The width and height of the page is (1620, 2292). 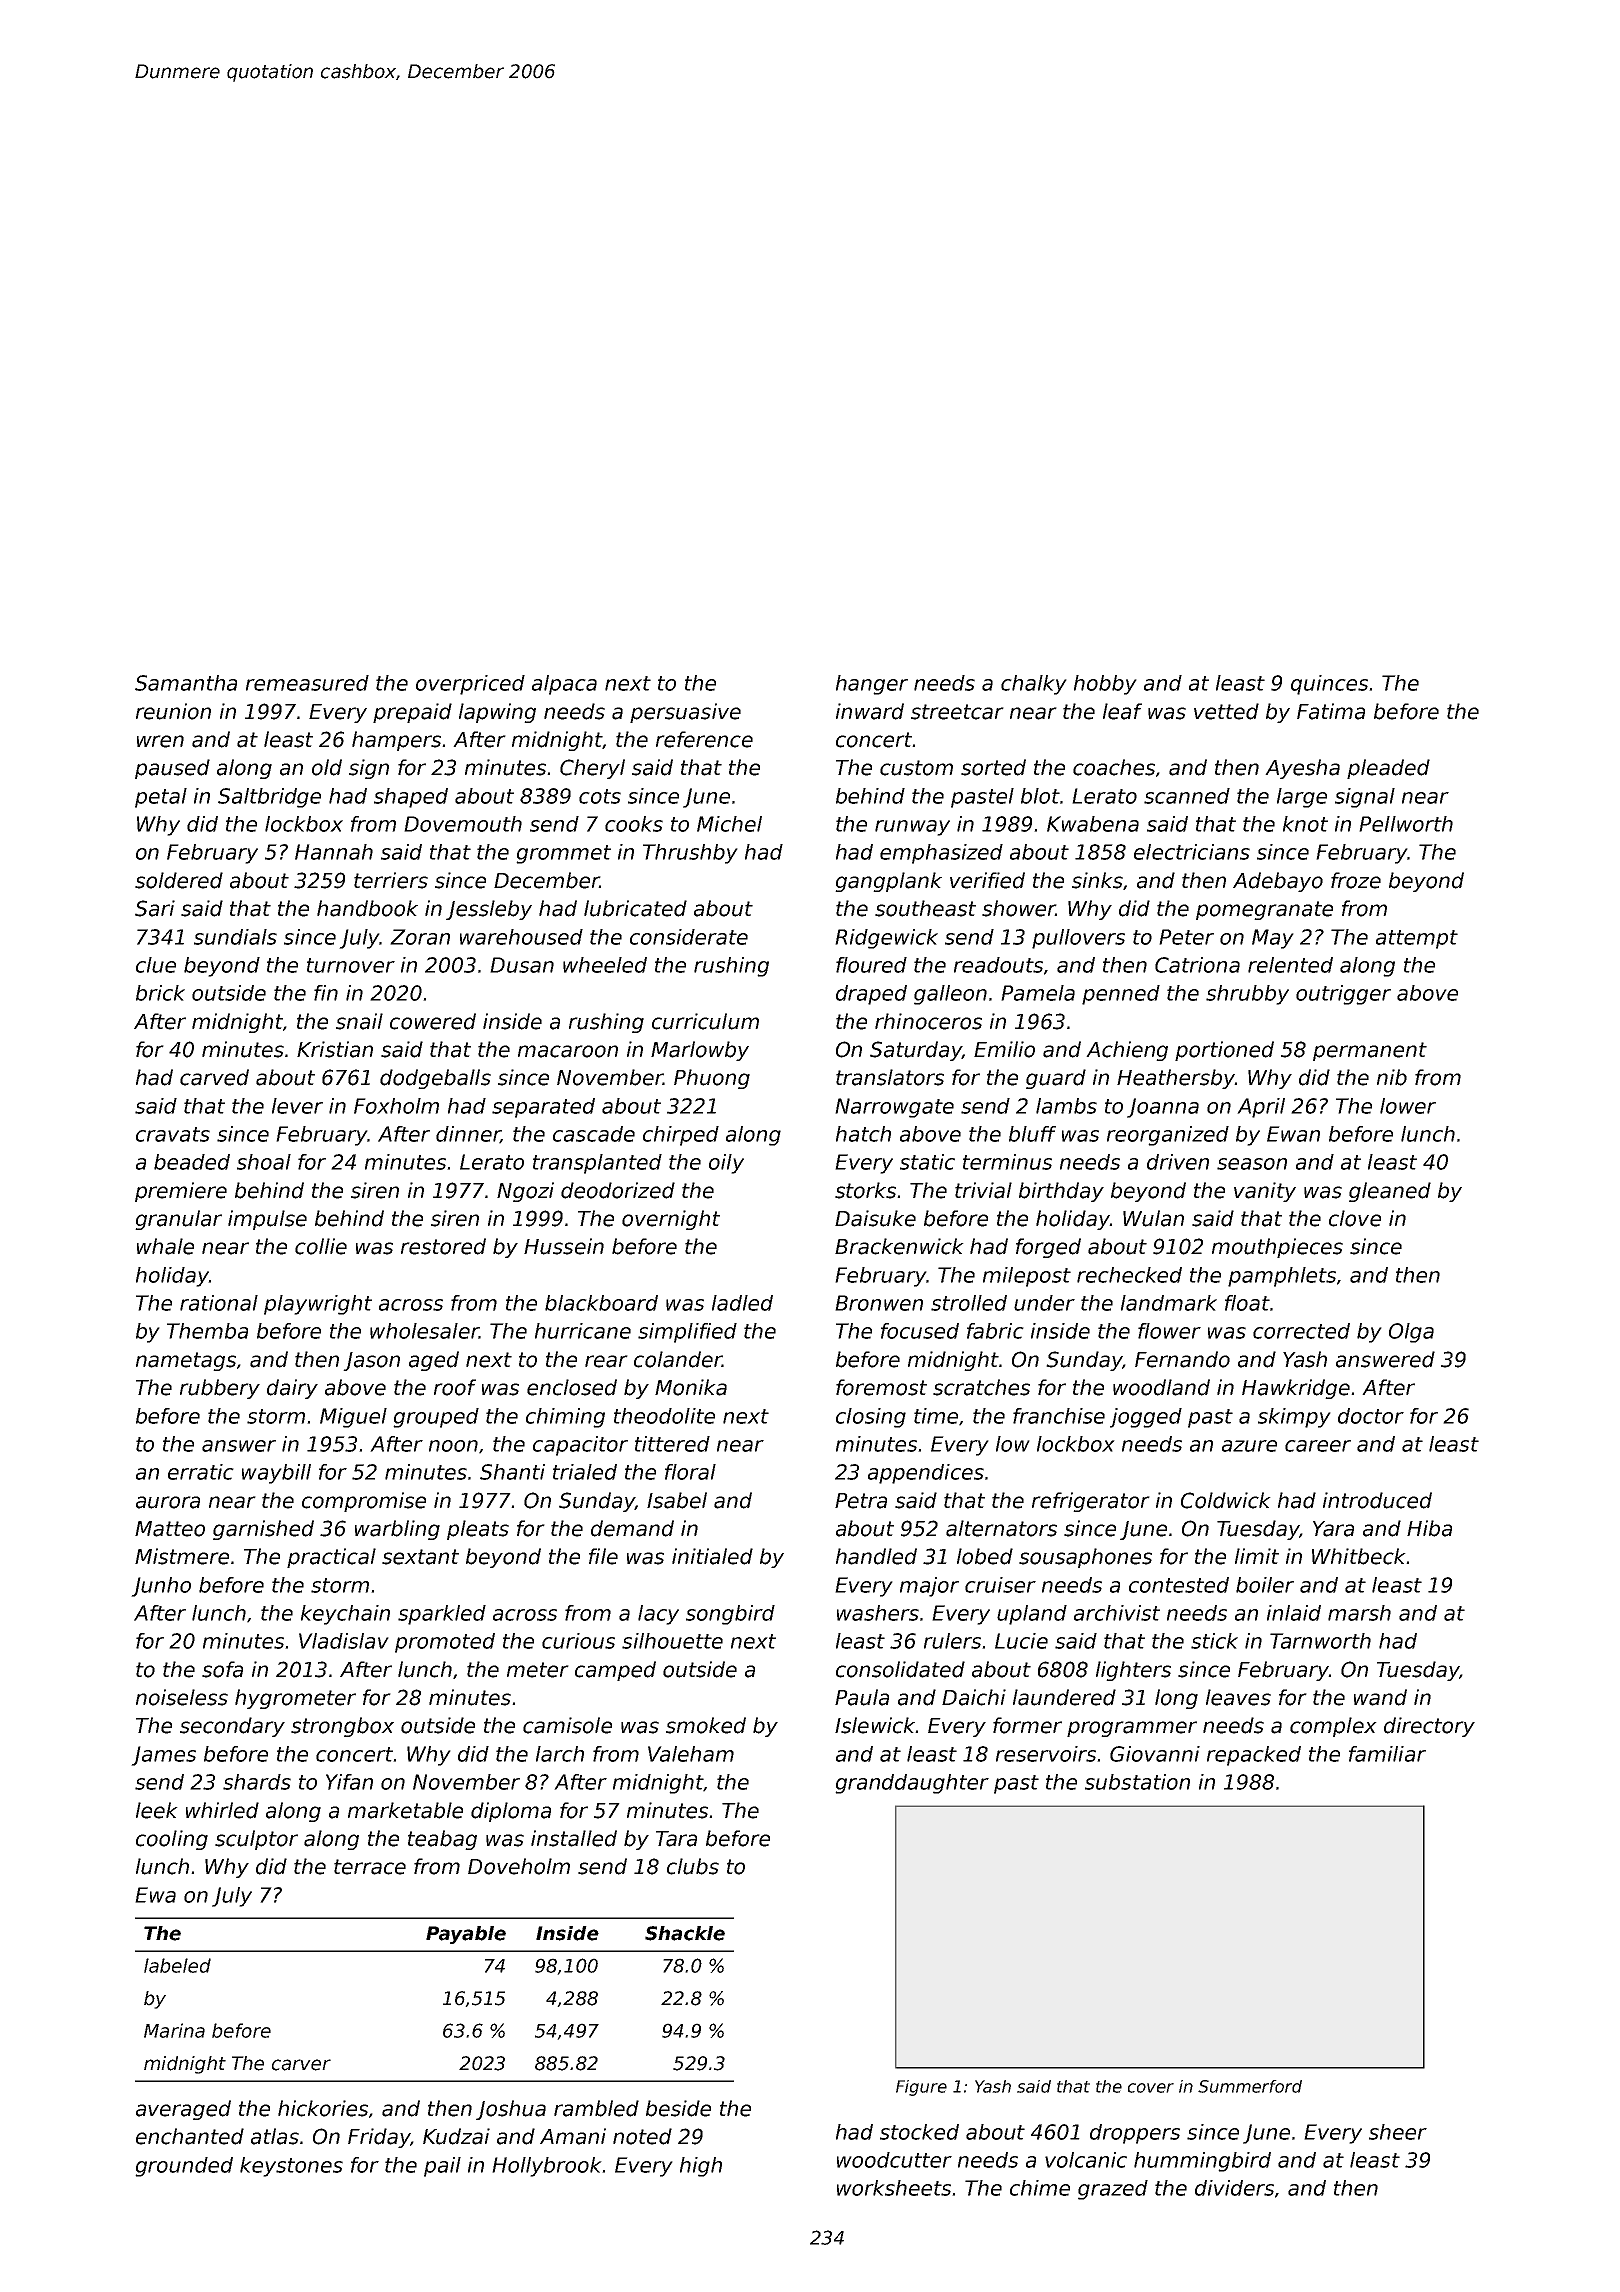 I want to click on handled, so click(x=876, y=1556).
